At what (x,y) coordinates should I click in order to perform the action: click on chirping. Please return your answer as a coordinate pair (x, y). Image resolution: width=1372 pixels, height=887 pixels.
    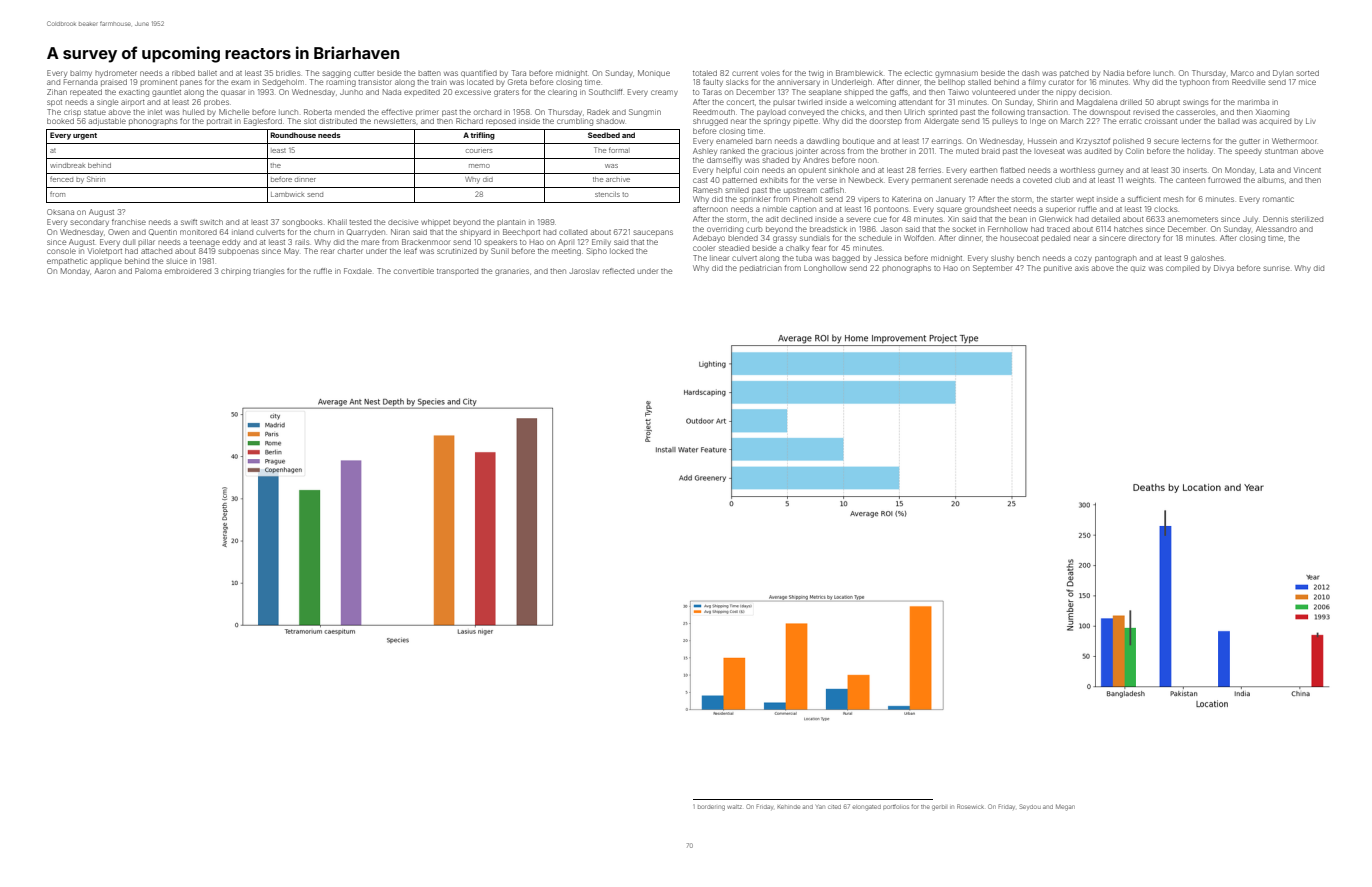
    Looking at the image, I should click on (236, 272).
